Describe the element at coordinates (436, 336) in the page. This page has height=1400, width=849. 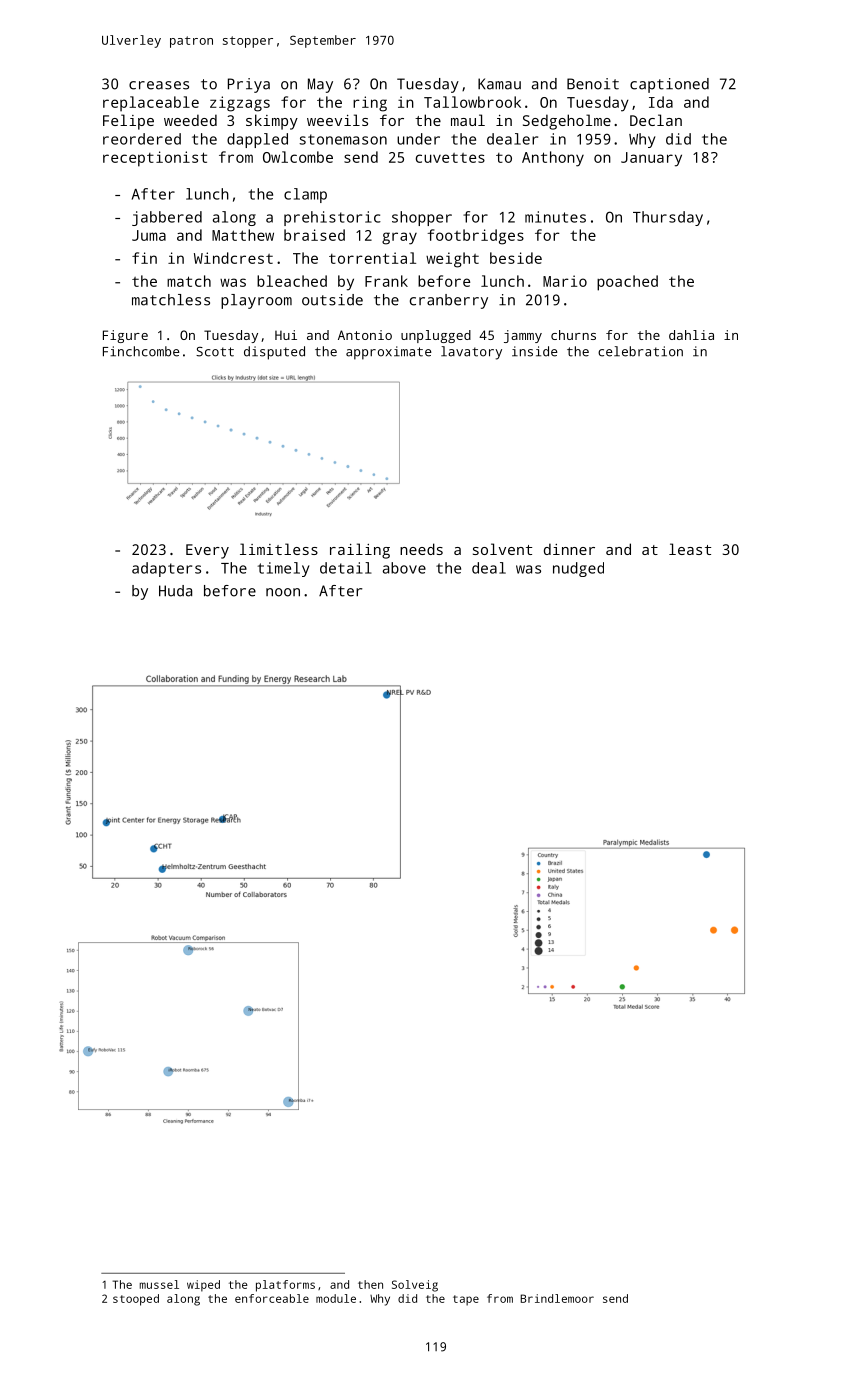
I see `unplugged` at that location.
